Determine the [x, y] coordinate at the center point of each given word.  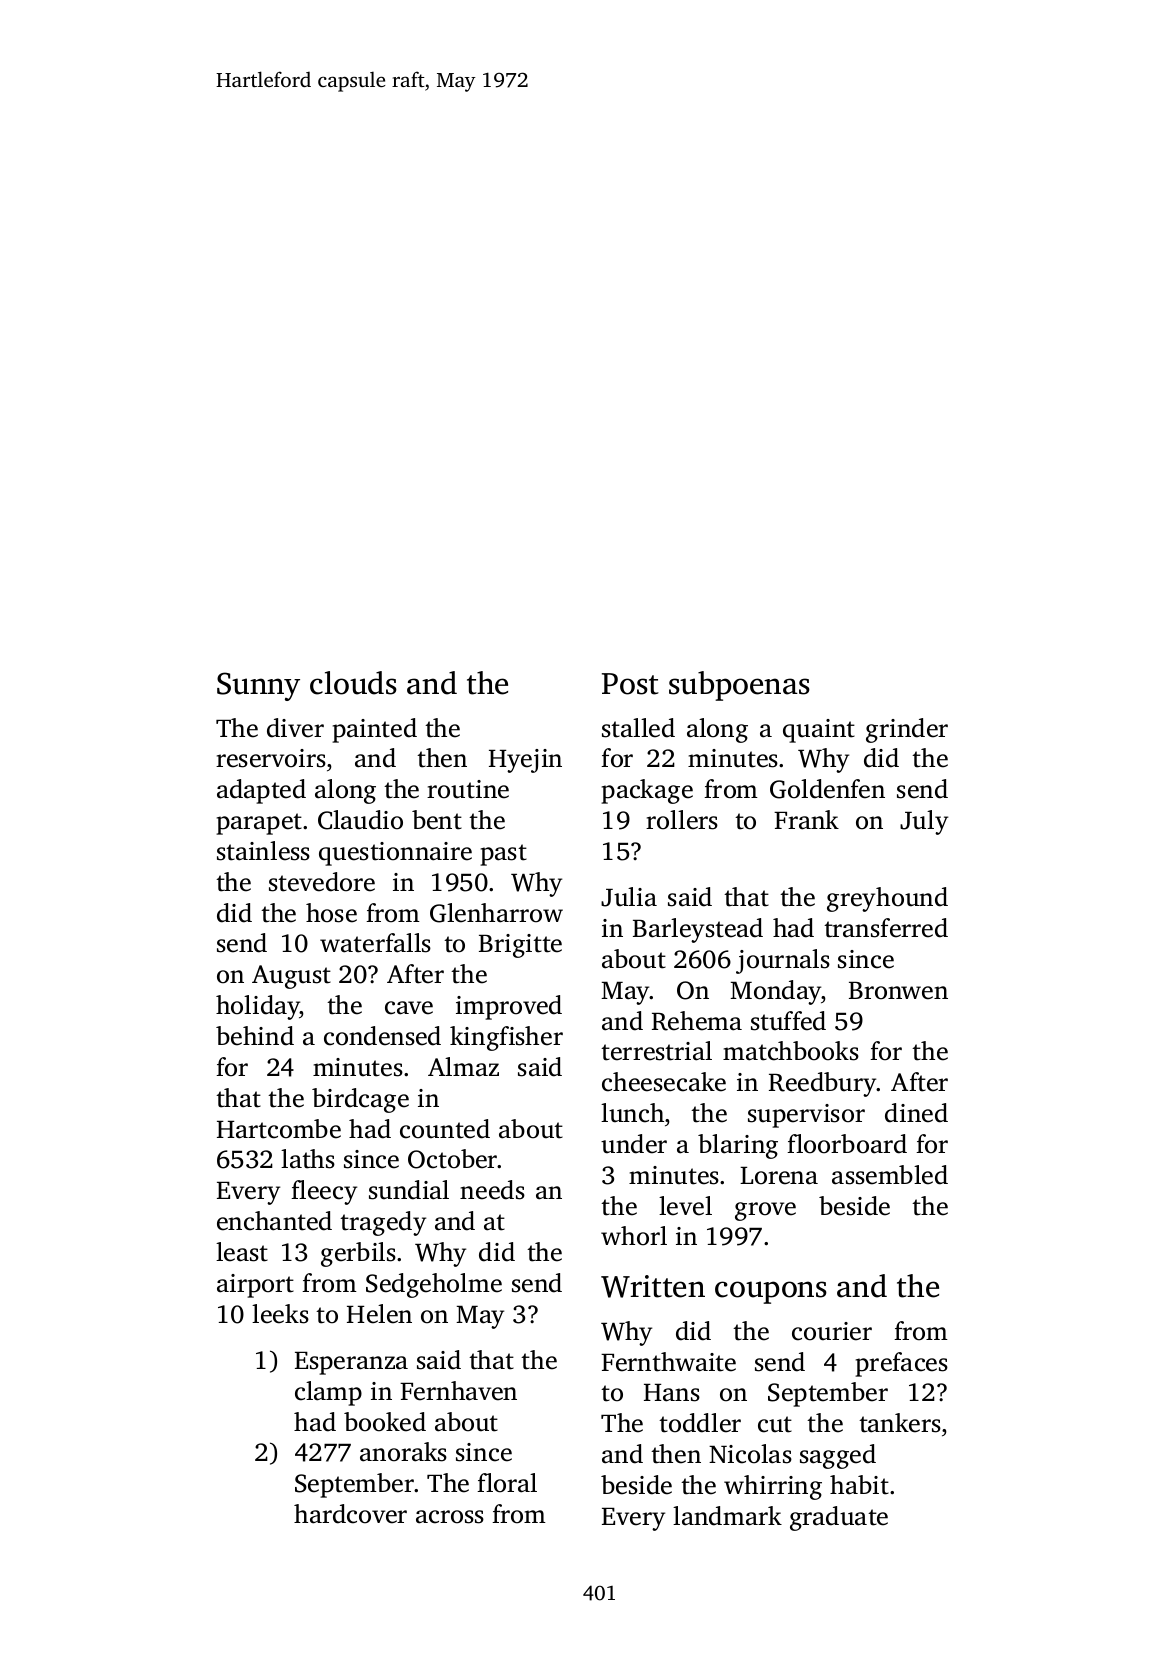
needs [492, 1190]
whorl [634, 1236]
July [924, 822]
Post [630, 684]
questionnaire [395, 854]
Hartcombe [279, 1129]
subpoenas [739, 686]
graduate [839, 1518]
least [242, 1252]
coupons [771, 1292]
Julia [629, 897]
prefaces [901, 1364]
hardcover [350, 1514]
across [450, 1517]
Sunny [258, 686]
